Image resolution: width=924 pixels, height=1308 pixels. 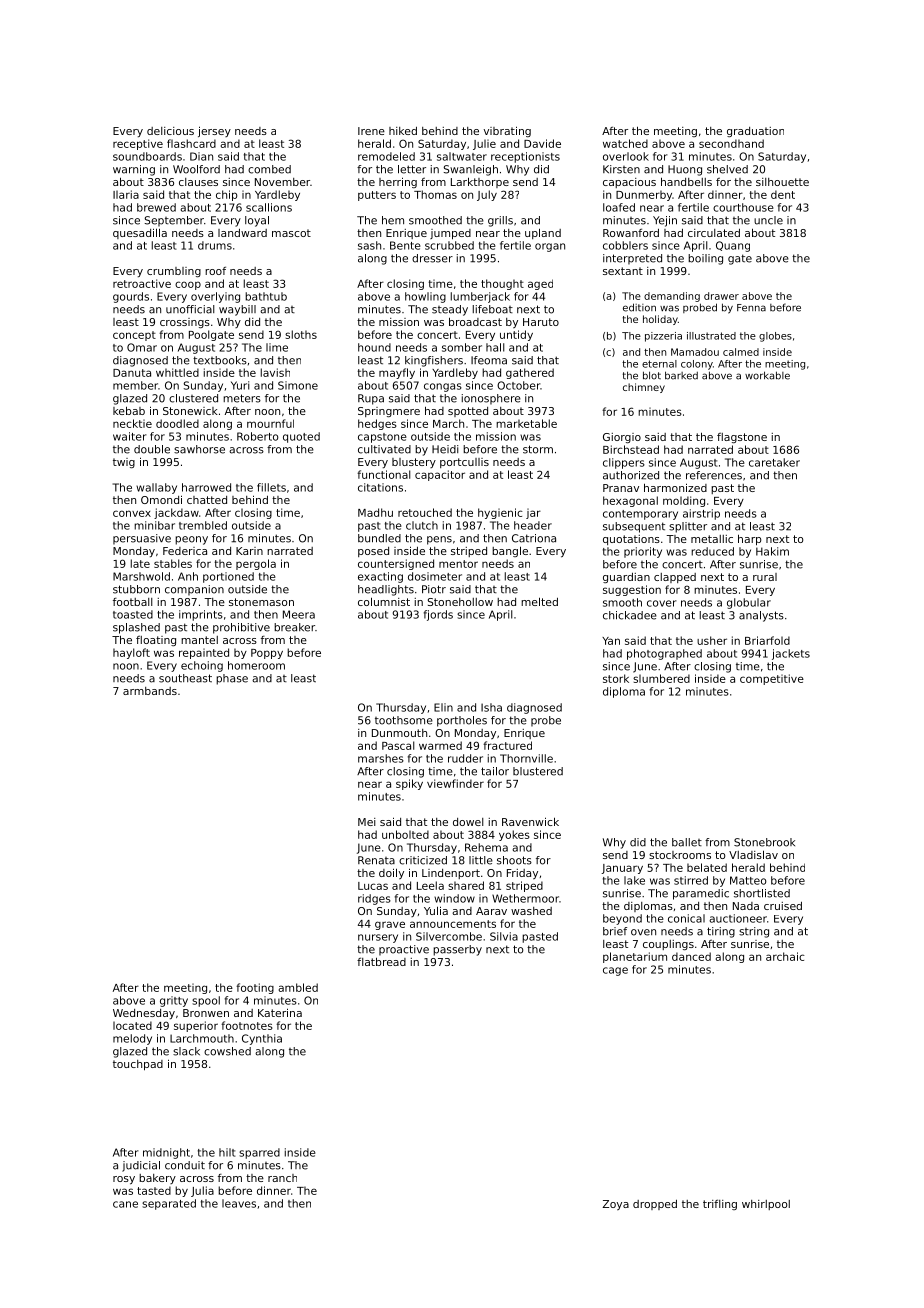 What do you see at coordinates (269, 169) in the screenshot?
I see `combed` at bounding box center [269, 169].
